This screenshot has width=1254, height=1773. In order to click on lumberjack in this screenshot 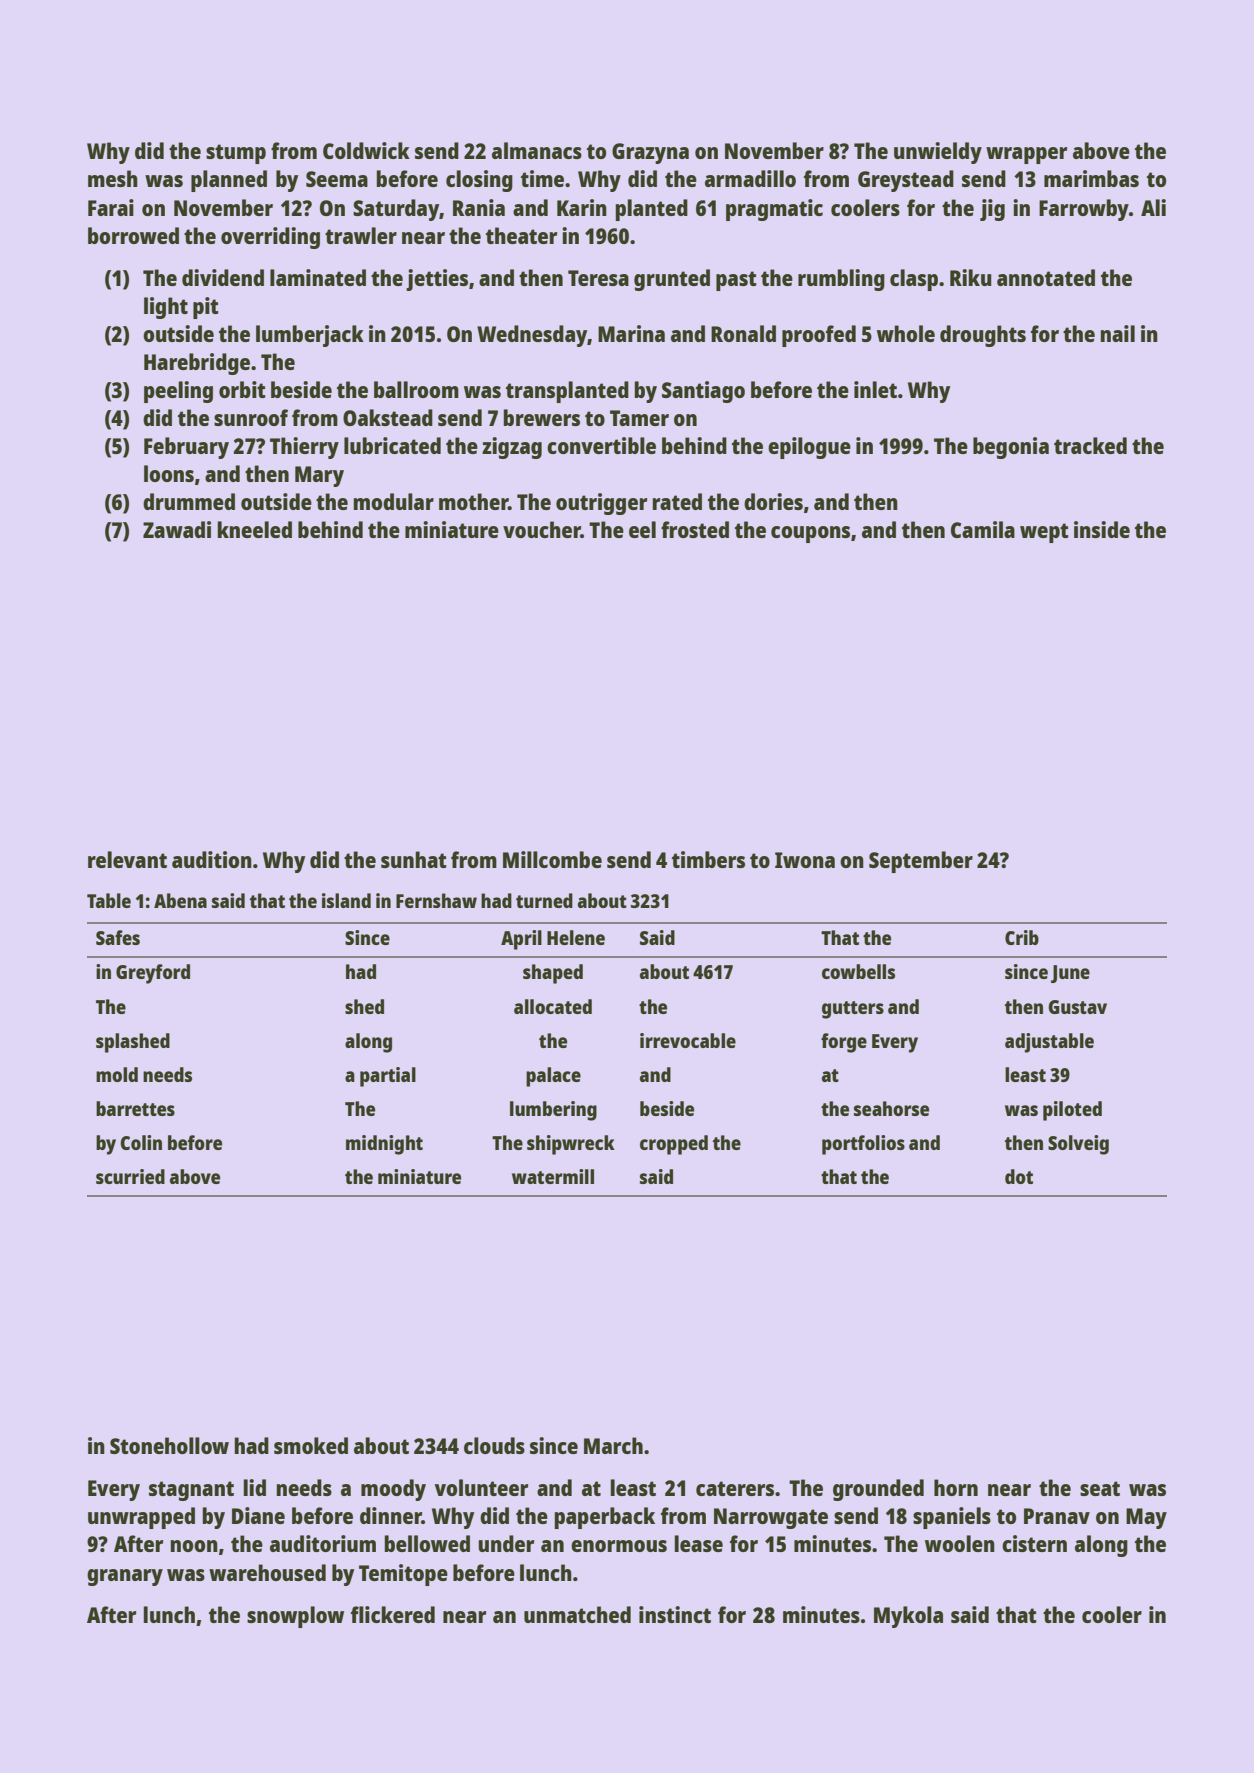, I will do `click(310, 336)`.
